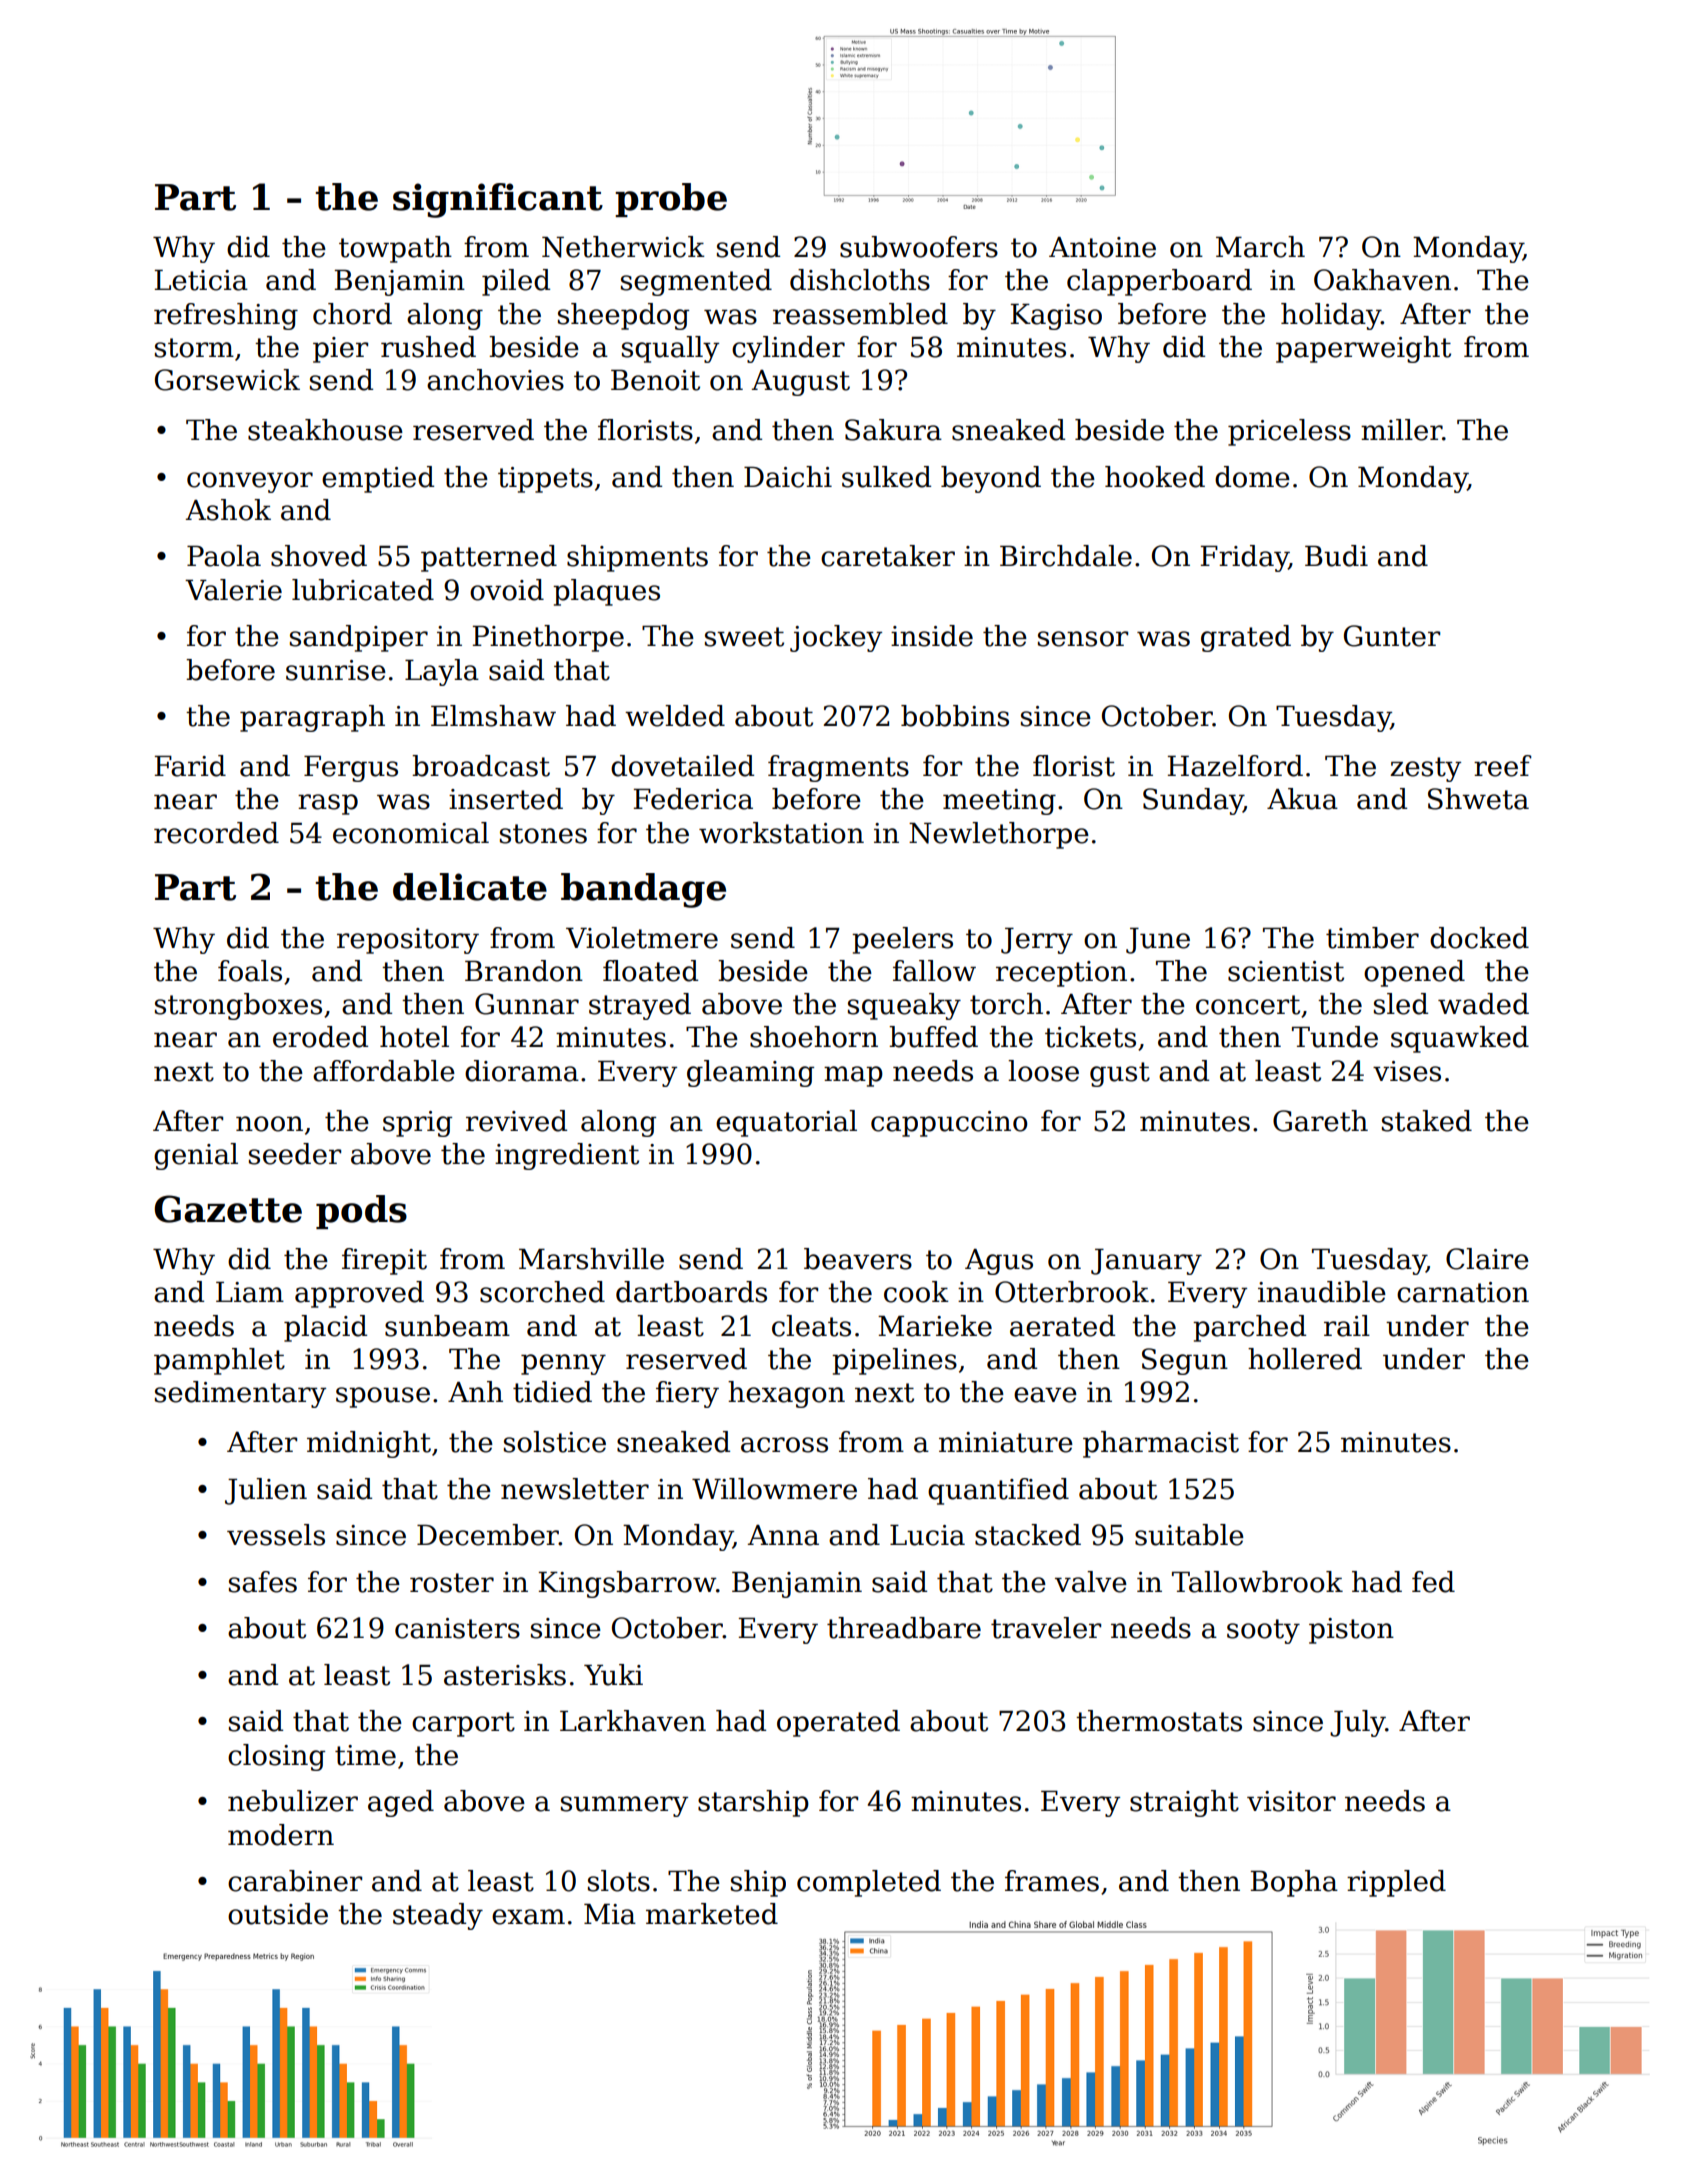 The width and height of the image is (1683, 2178). I want to click on frames, so click(1052, 1881).
